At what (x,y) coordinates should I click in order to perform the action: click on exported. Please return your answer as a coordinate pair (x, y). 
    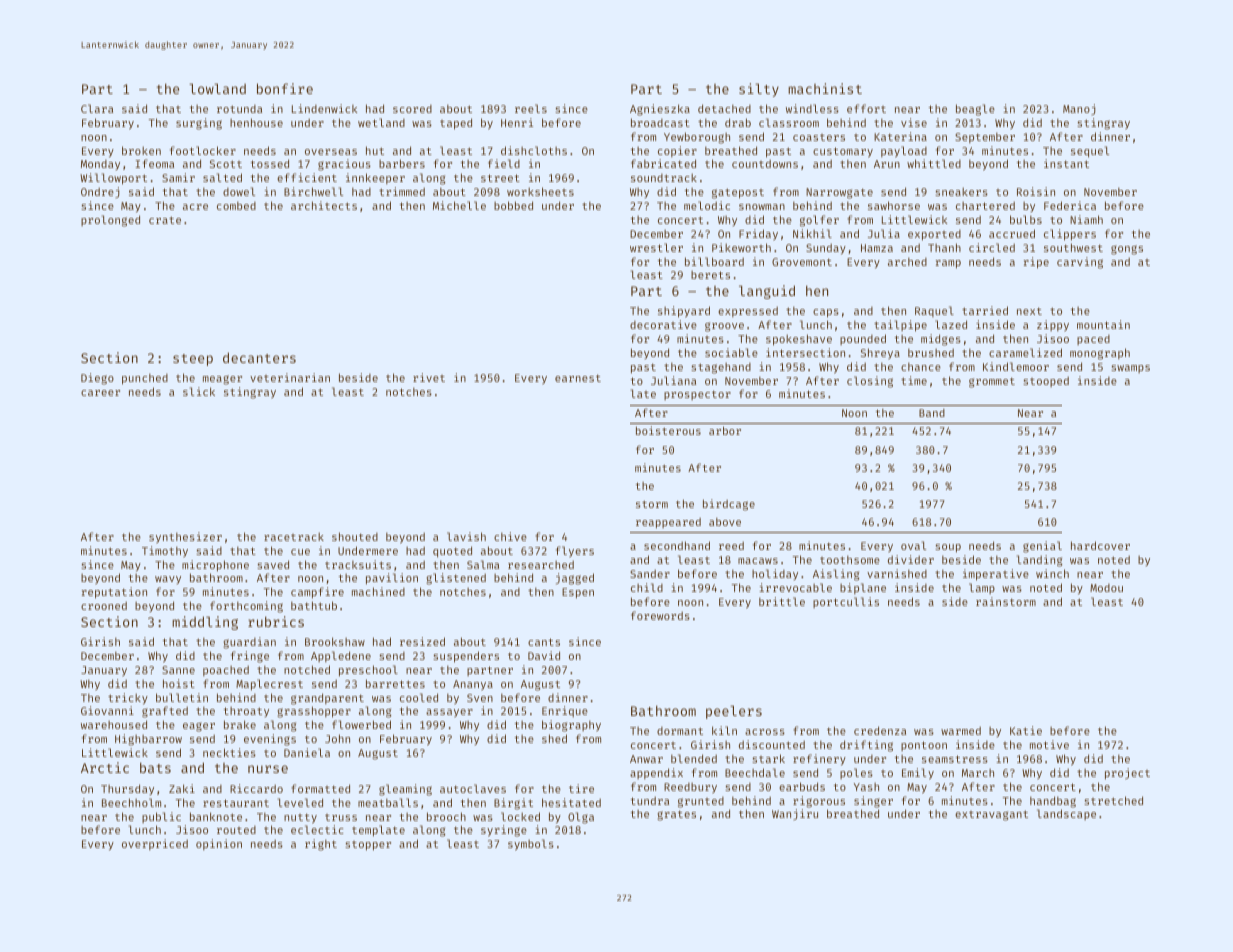
    Looking at the image, I should click on (934, 235).
